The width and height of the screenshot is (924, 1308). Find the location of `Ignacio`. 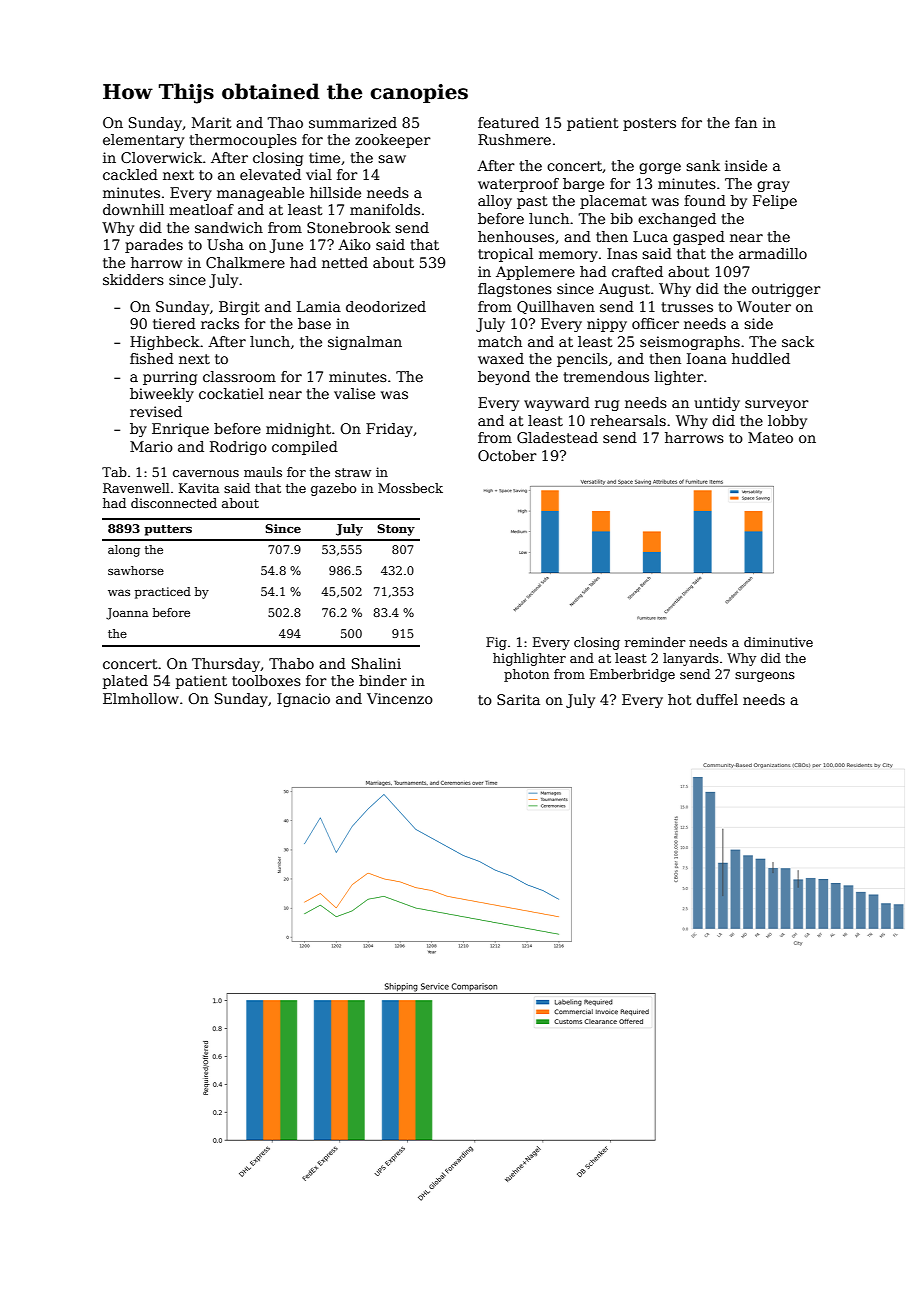

Ignacio is located at coordinates (303, 700).
